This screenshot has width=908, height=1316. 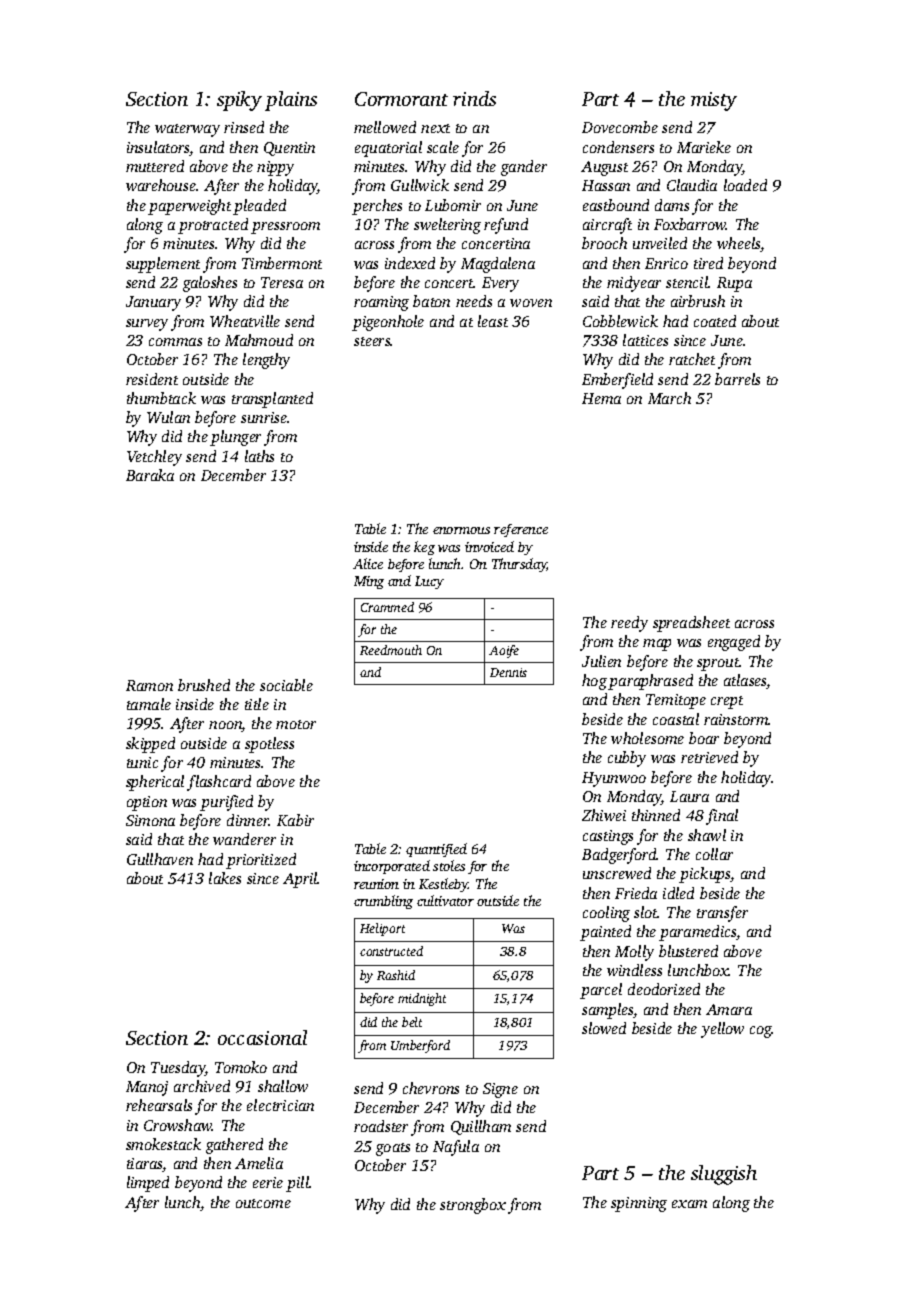 I want to click on strongbox, so click(x=473, y=1206).
